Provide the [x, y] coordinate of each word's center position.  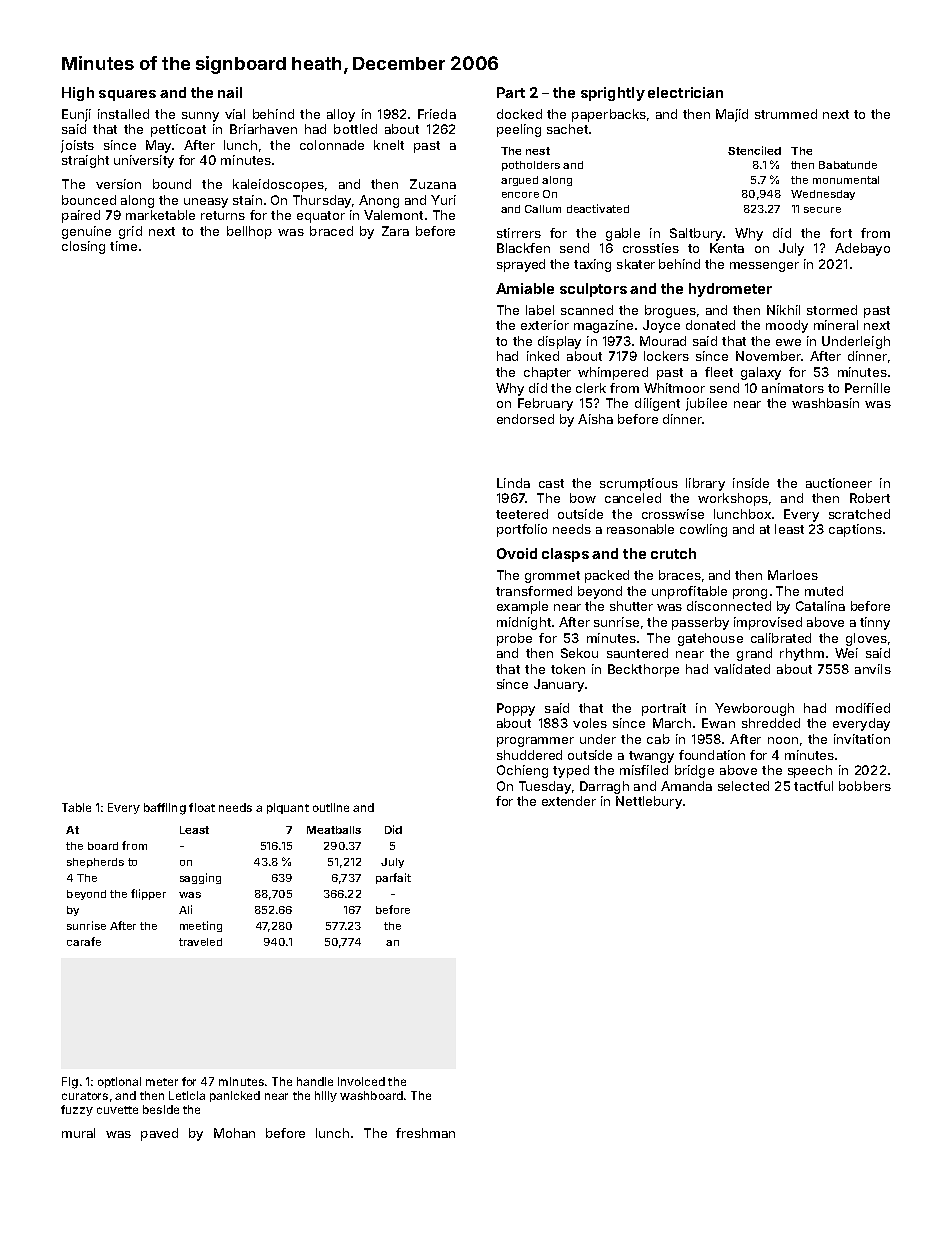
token [568, 669]
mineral [836, 325]
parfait [393, 878]
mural [78, 1133]
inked [543, 356]
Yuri [443, 200]
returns [223, 215]
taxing [592, 265]
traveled [200, 942]
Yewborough [754, 709]
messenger [764, 267]
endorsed [525, 419]
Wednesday [823, 195]
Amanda [686, 786]
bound [172, 184]
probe [514, 639]
